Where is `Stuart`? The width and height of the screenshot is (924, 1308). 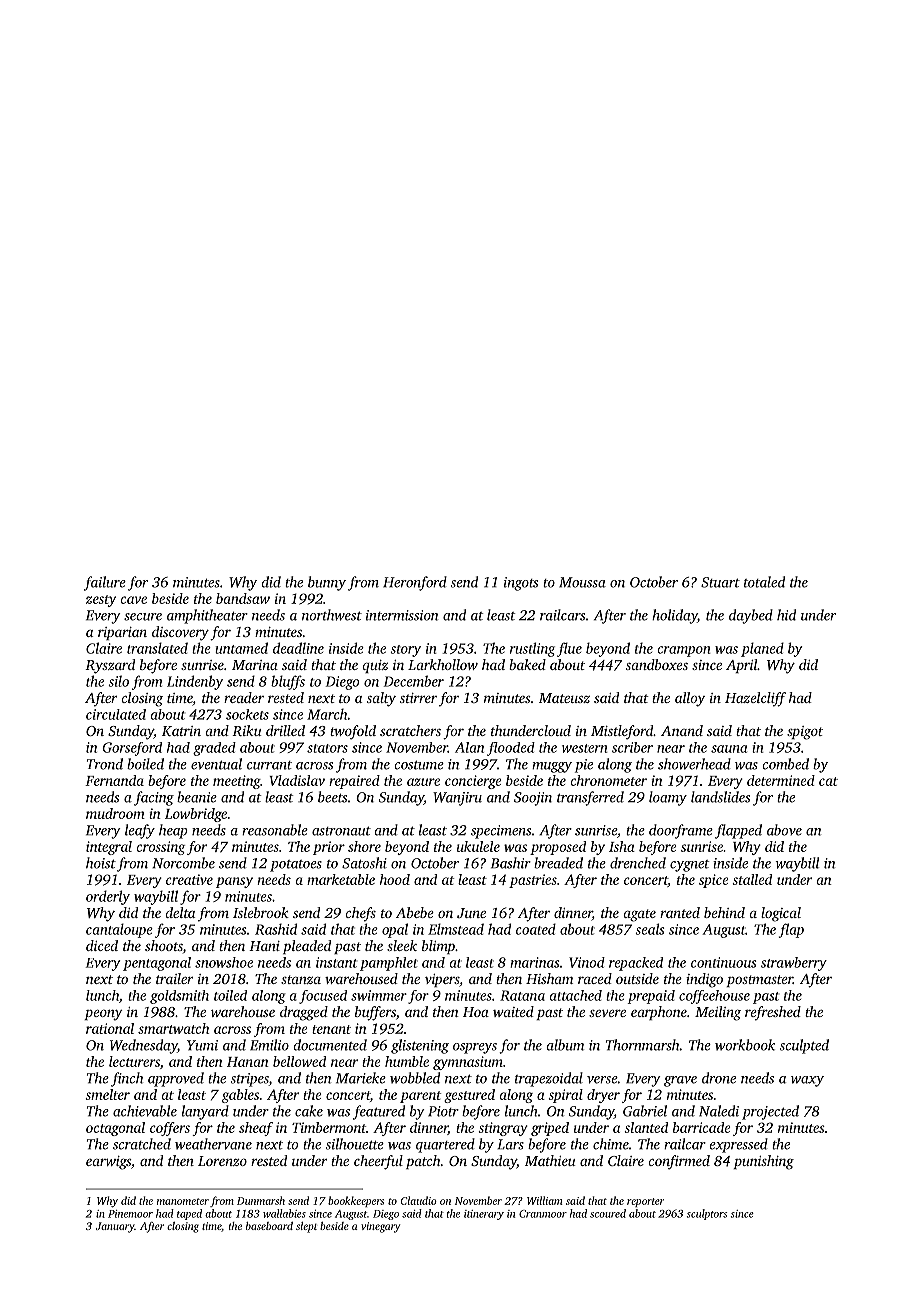 Stuart is located at coordinates (720, 582).
